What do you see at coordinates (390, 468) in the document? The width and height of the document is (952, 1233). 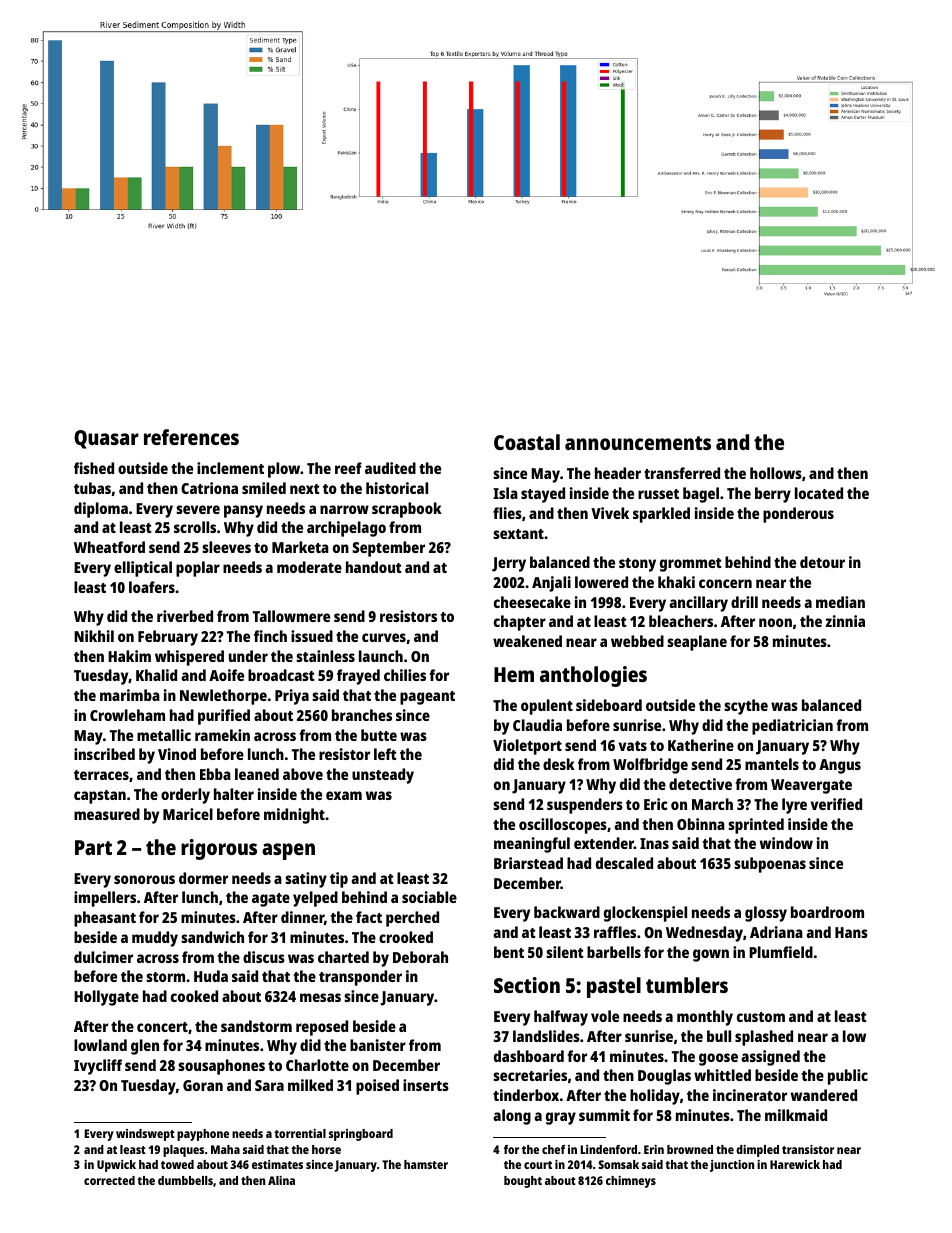 I see `audited` at bounding box center [390, 468].
